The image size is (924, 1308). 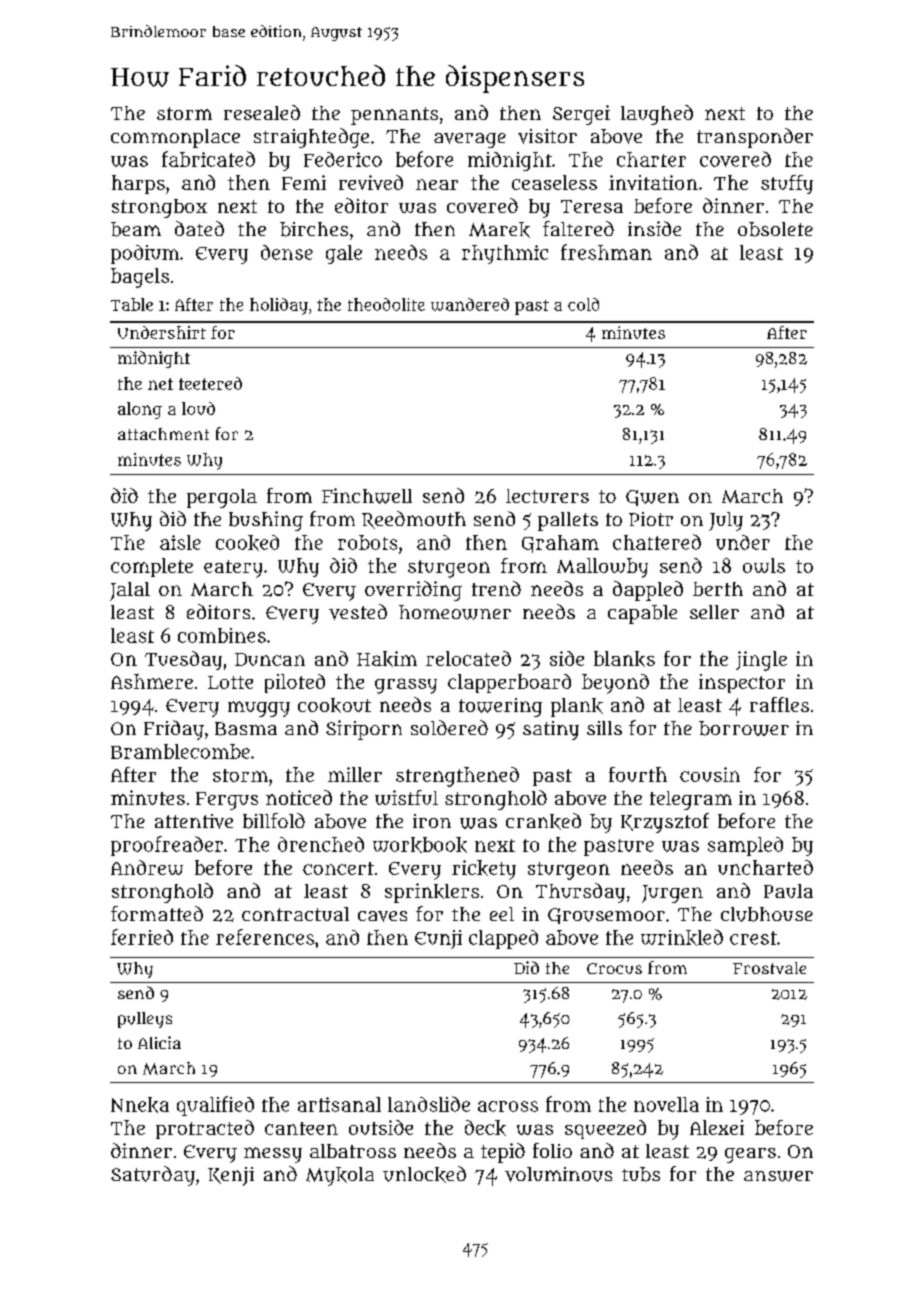 I want to click on Teresa, so click(x=592, y=206).
